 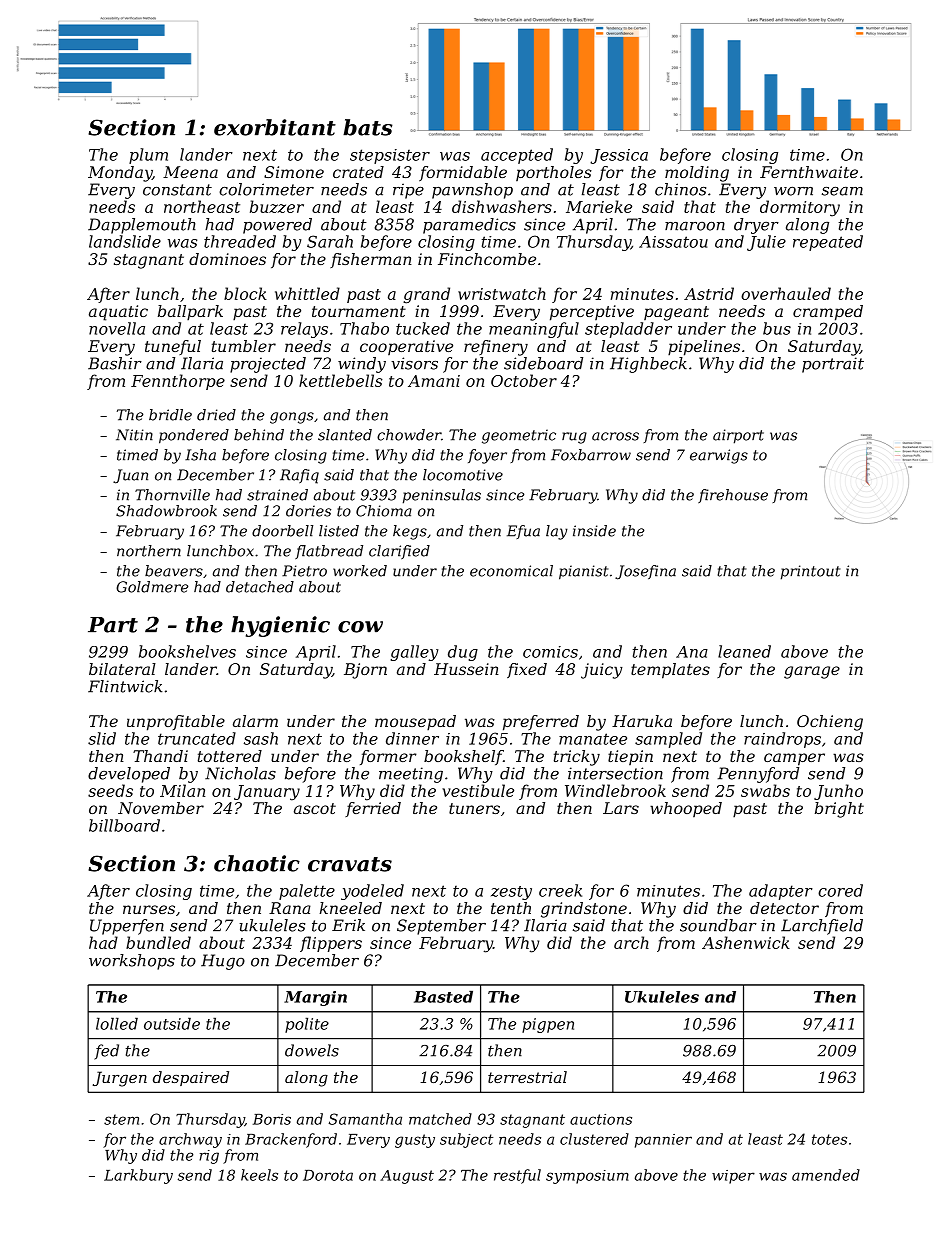 I want to click on symposium, so click(x=587, y=1177).
